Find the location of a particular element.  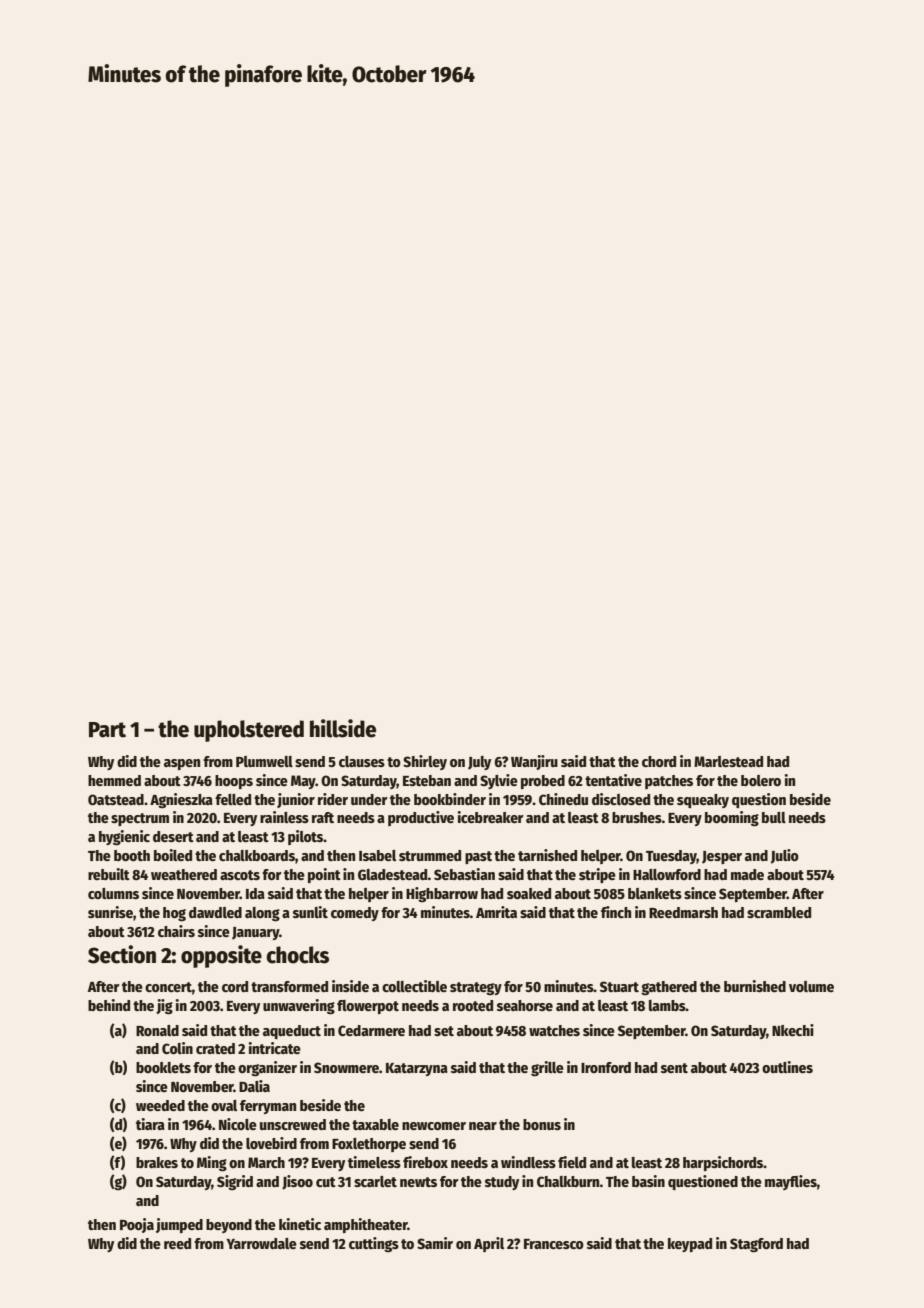

Part is located at coordinates (107, 730).
